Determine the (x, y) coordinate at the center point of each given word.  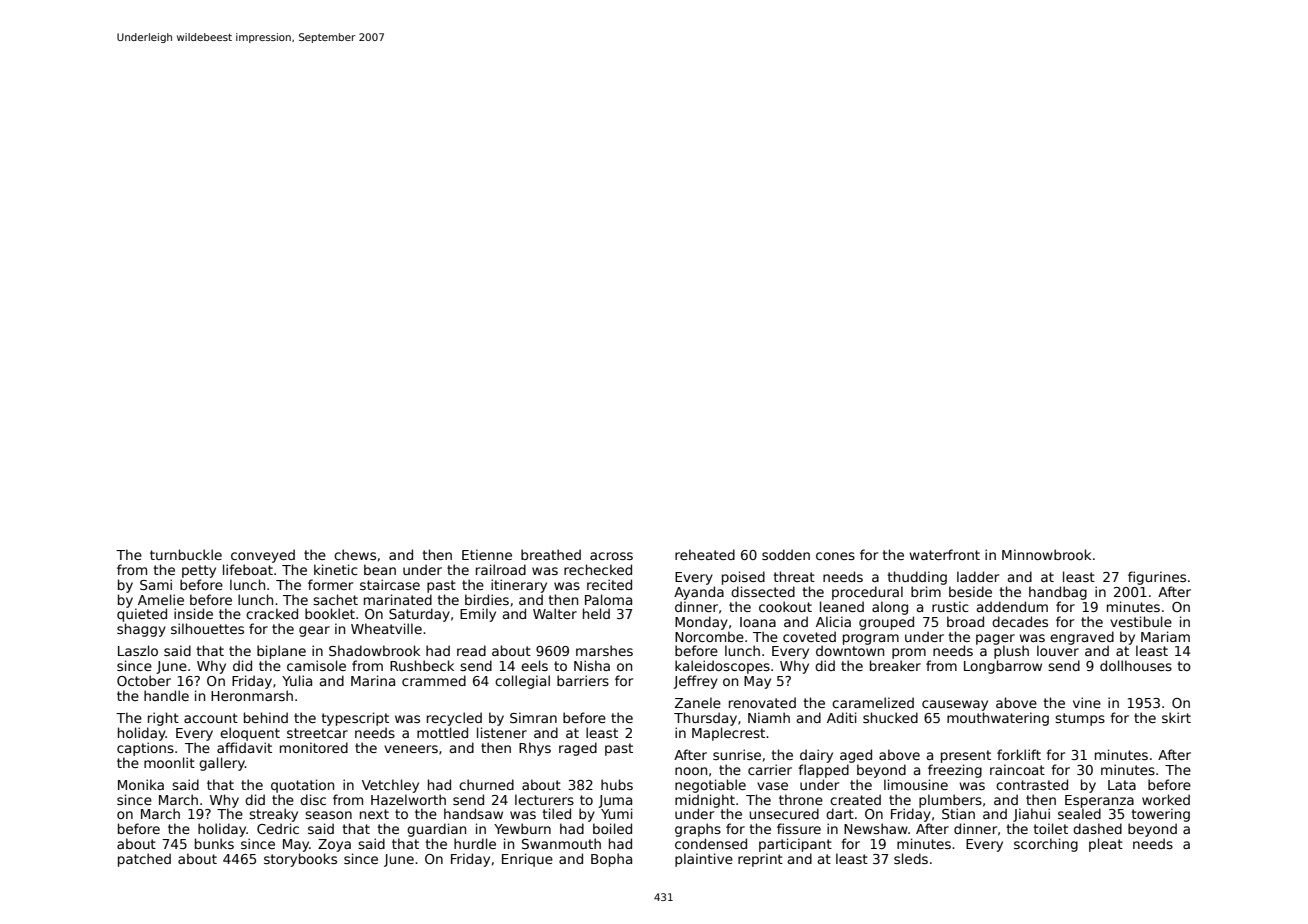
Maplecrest (728, 734)
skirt (1176, 717)
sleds (911, 858)
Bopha (611, 860)
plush (1011, 652)
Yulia (297, 680)
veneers (411, 749)
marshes (604, 650)
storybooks (300, 860)
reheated (705, 554)
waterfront (944, 554)
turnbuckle (186, 554)
